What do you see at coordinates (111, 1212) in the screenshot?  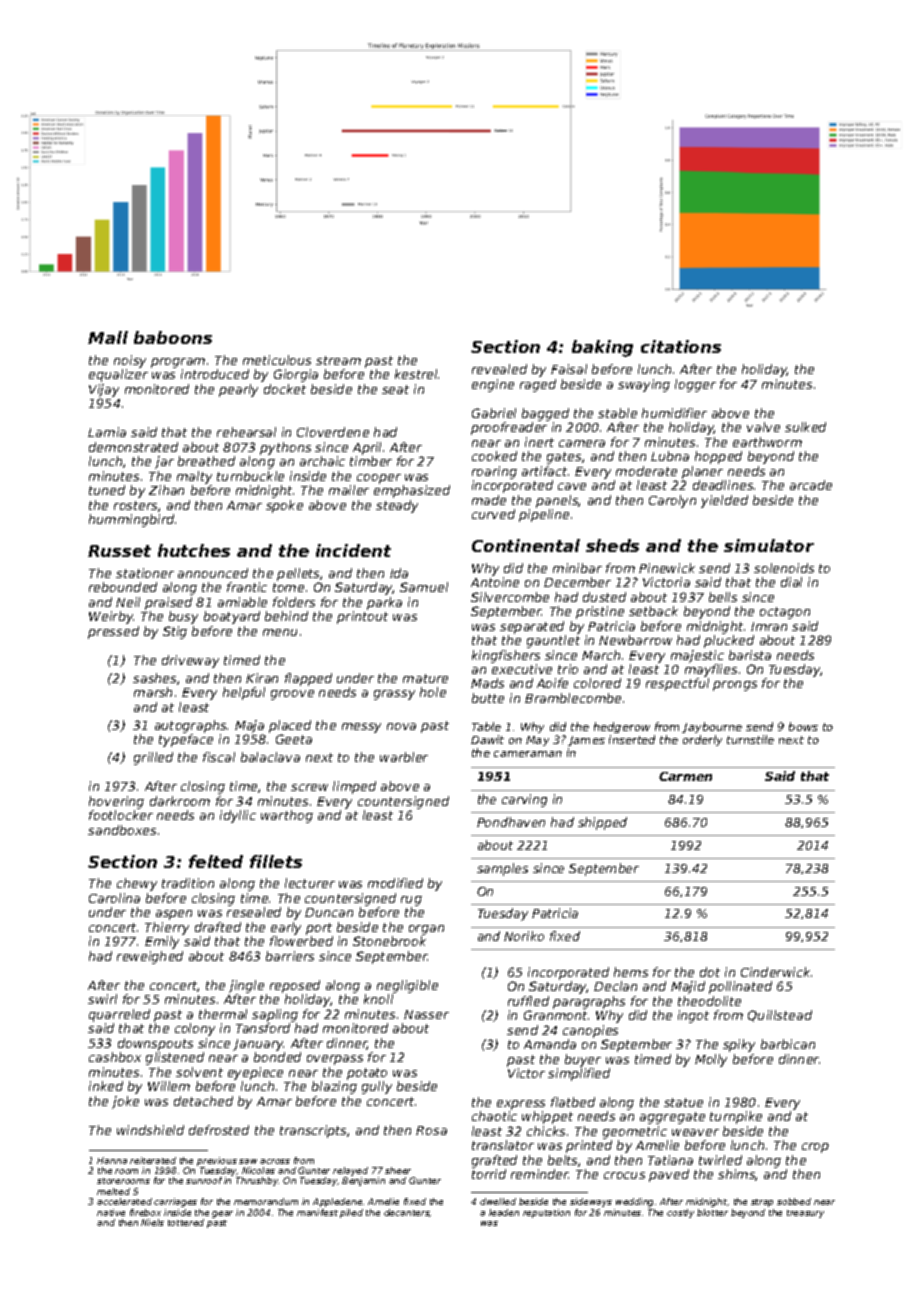 I see `native` at bounding box center [111, 1212].
